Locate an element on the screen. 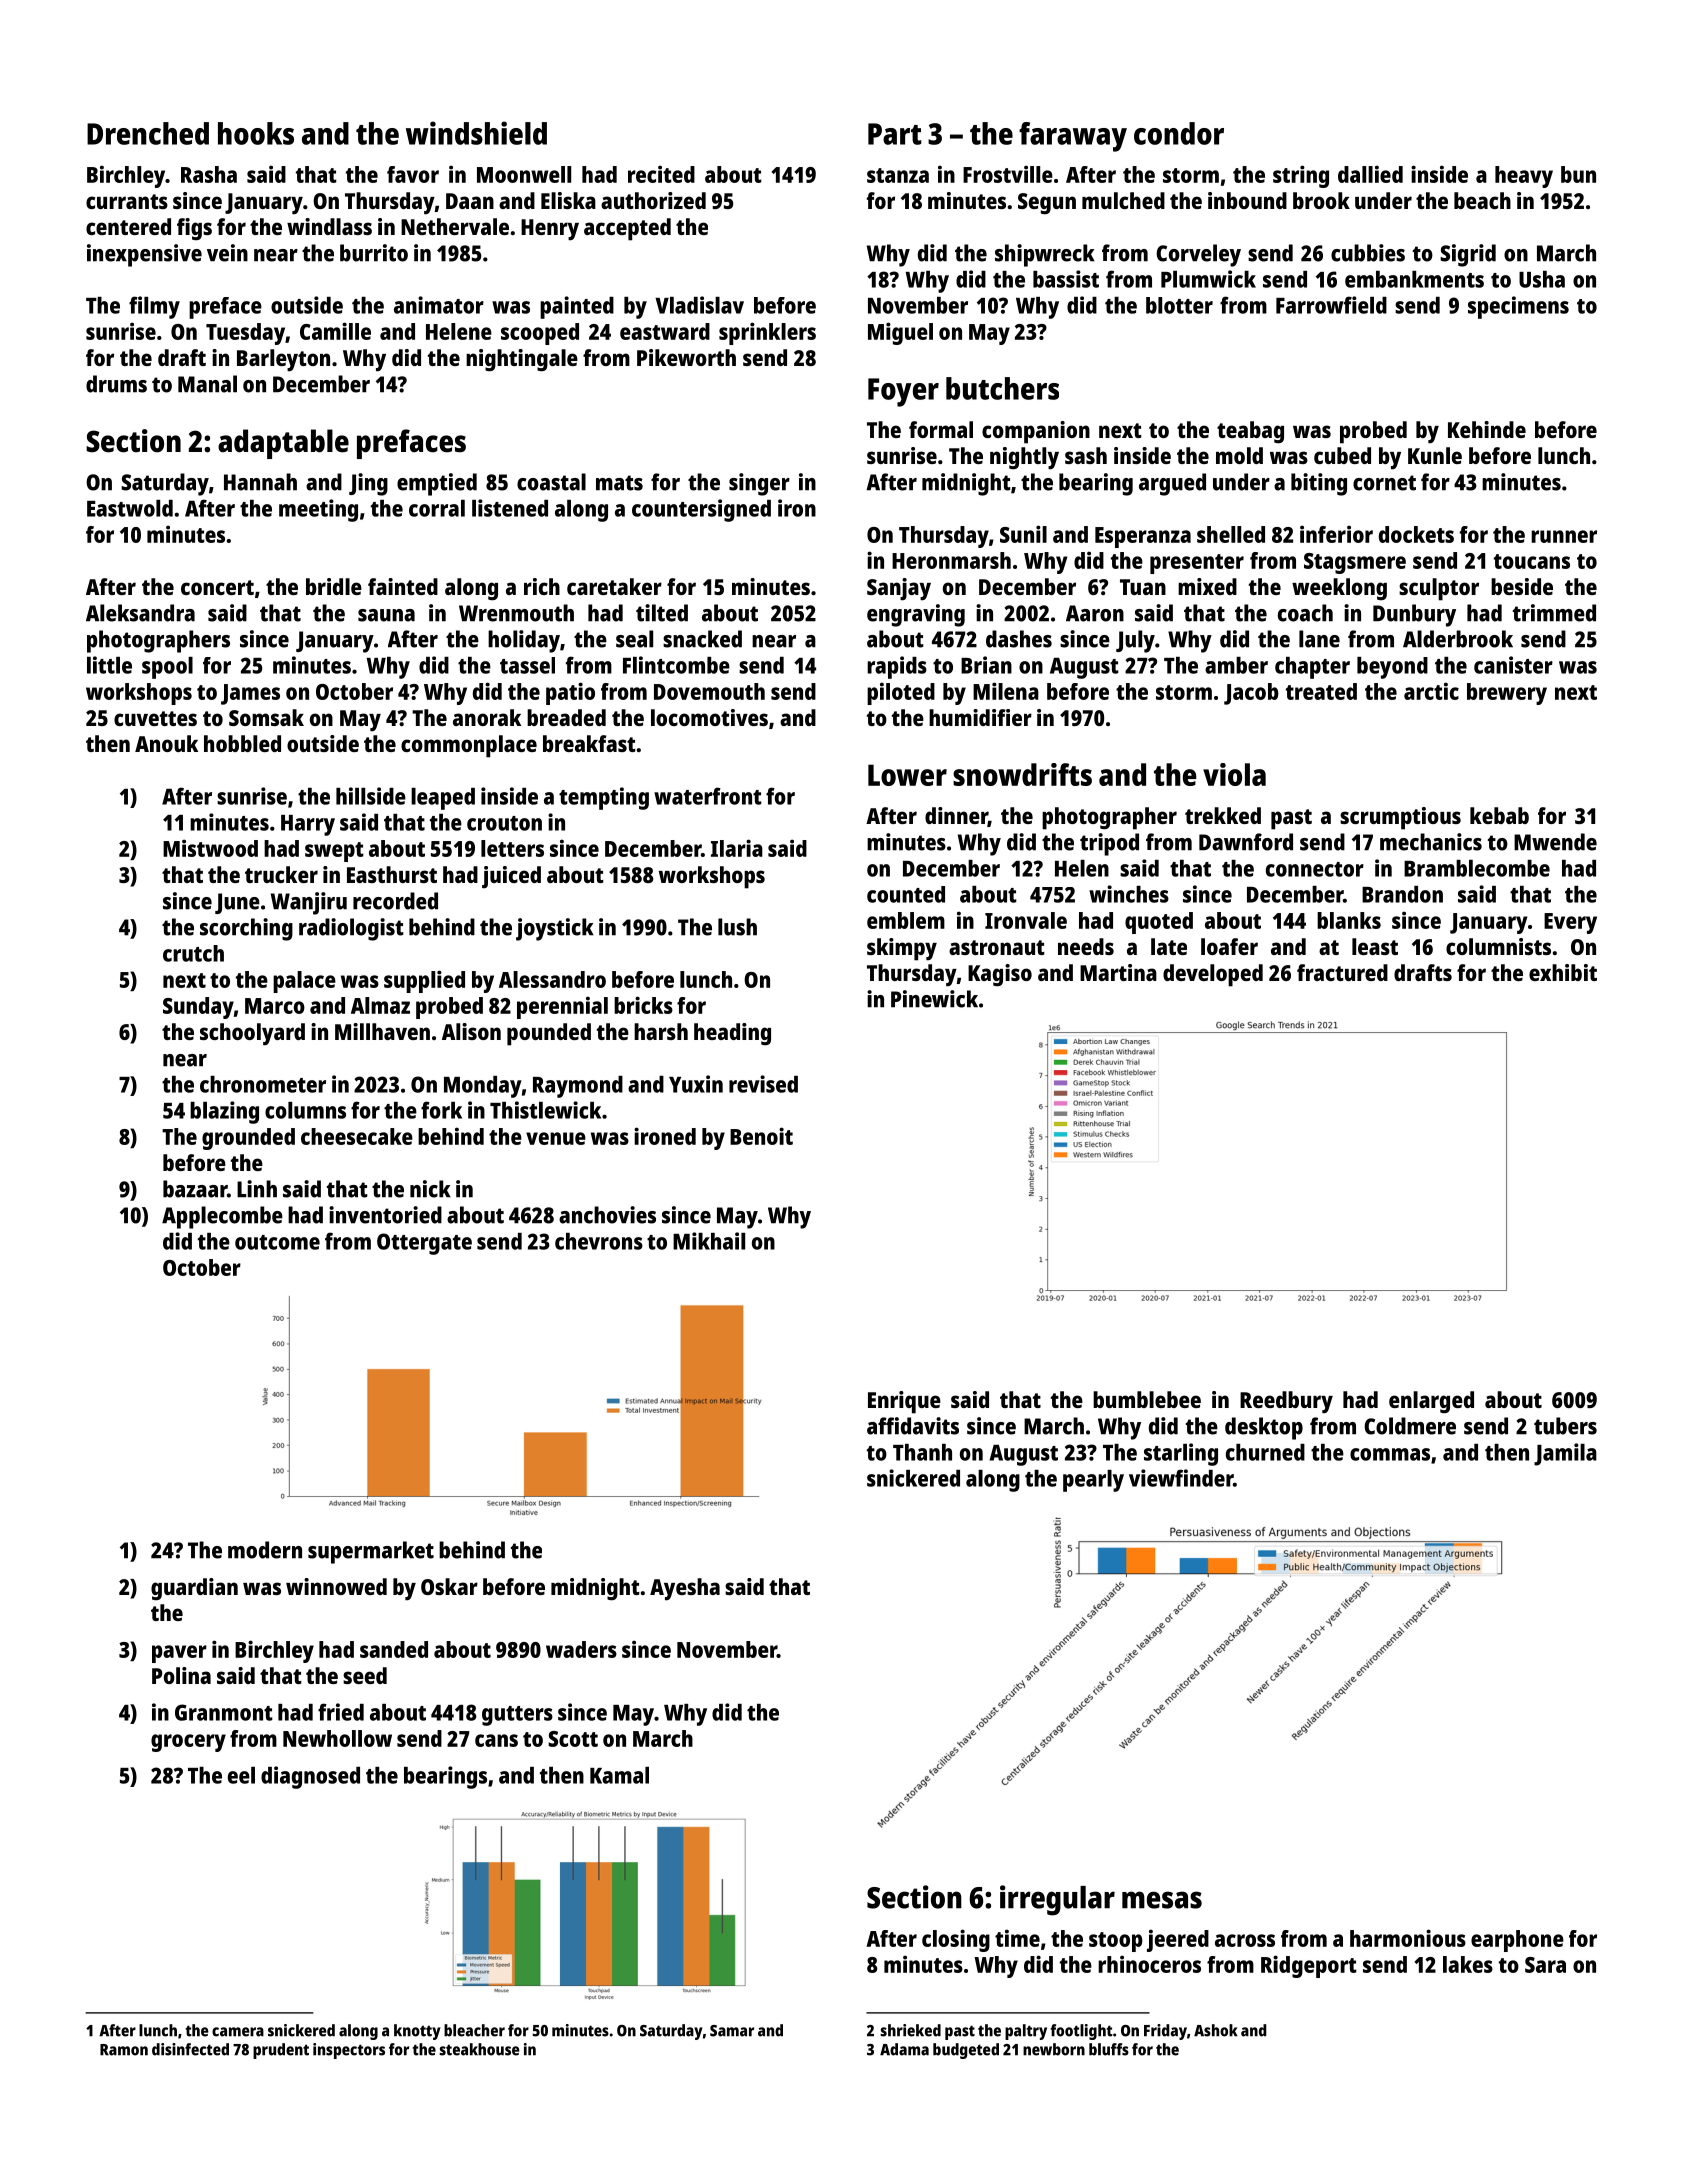 The image size is (1683, 2178). condor is located at coordinates (1179, 133).
